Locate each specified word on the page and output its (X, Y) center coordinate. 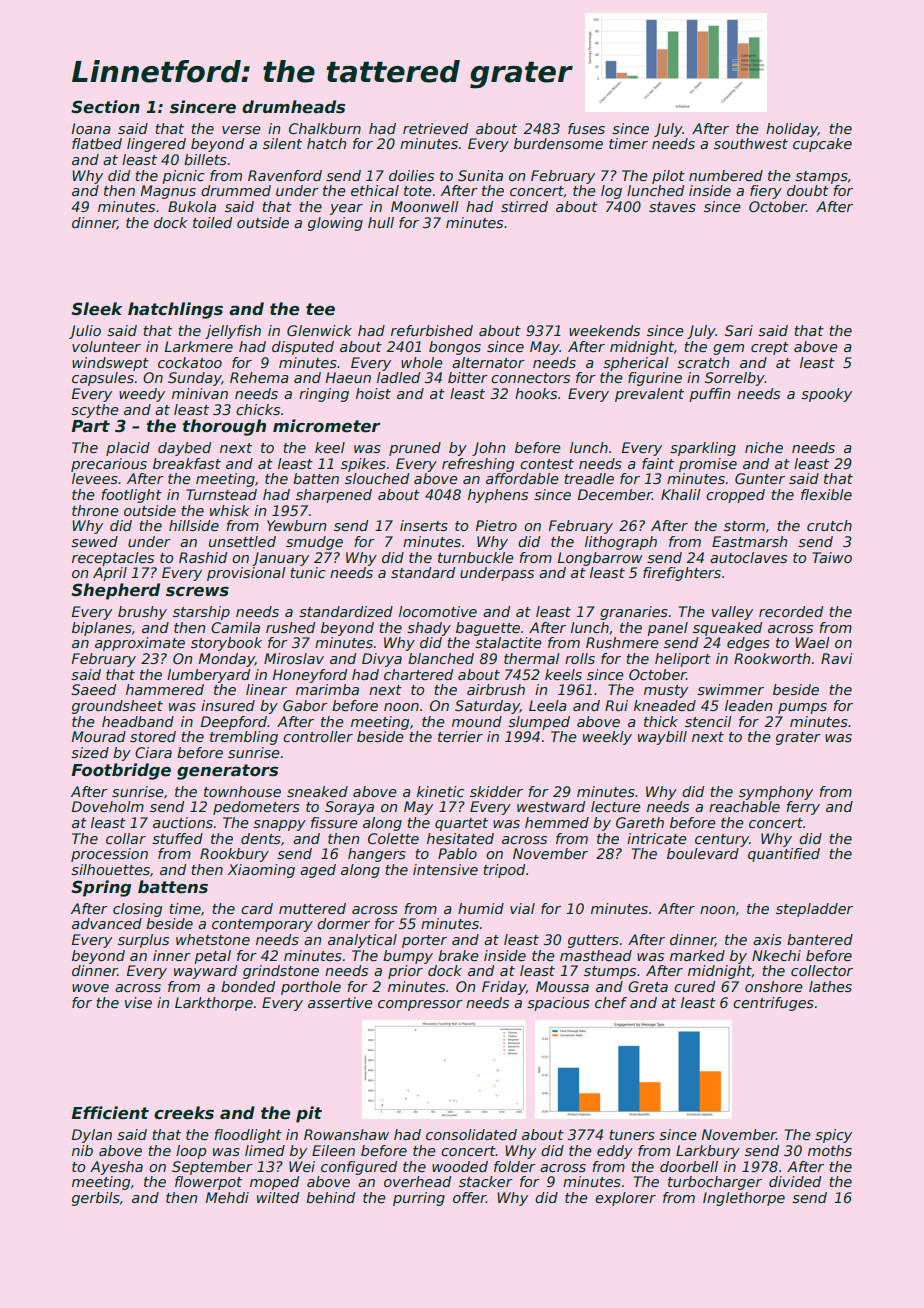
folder (515, 1166)
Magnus (168, 192)
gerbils (96, 1199)
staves (672, 207)
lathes (830, 986)
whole (422, 362)
